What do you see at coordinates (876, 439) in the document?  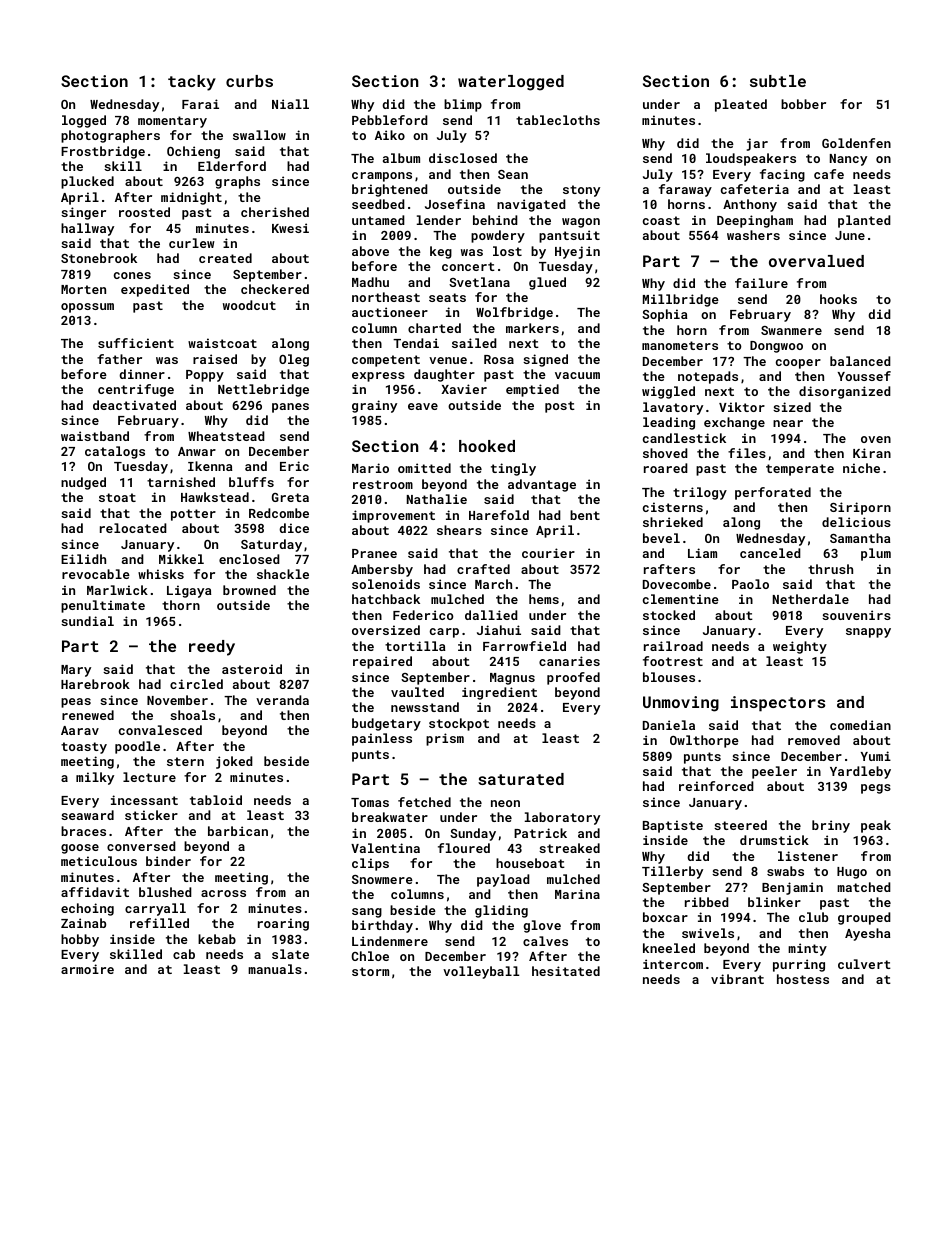 I see `oven` at bounding box center [876, 439].
